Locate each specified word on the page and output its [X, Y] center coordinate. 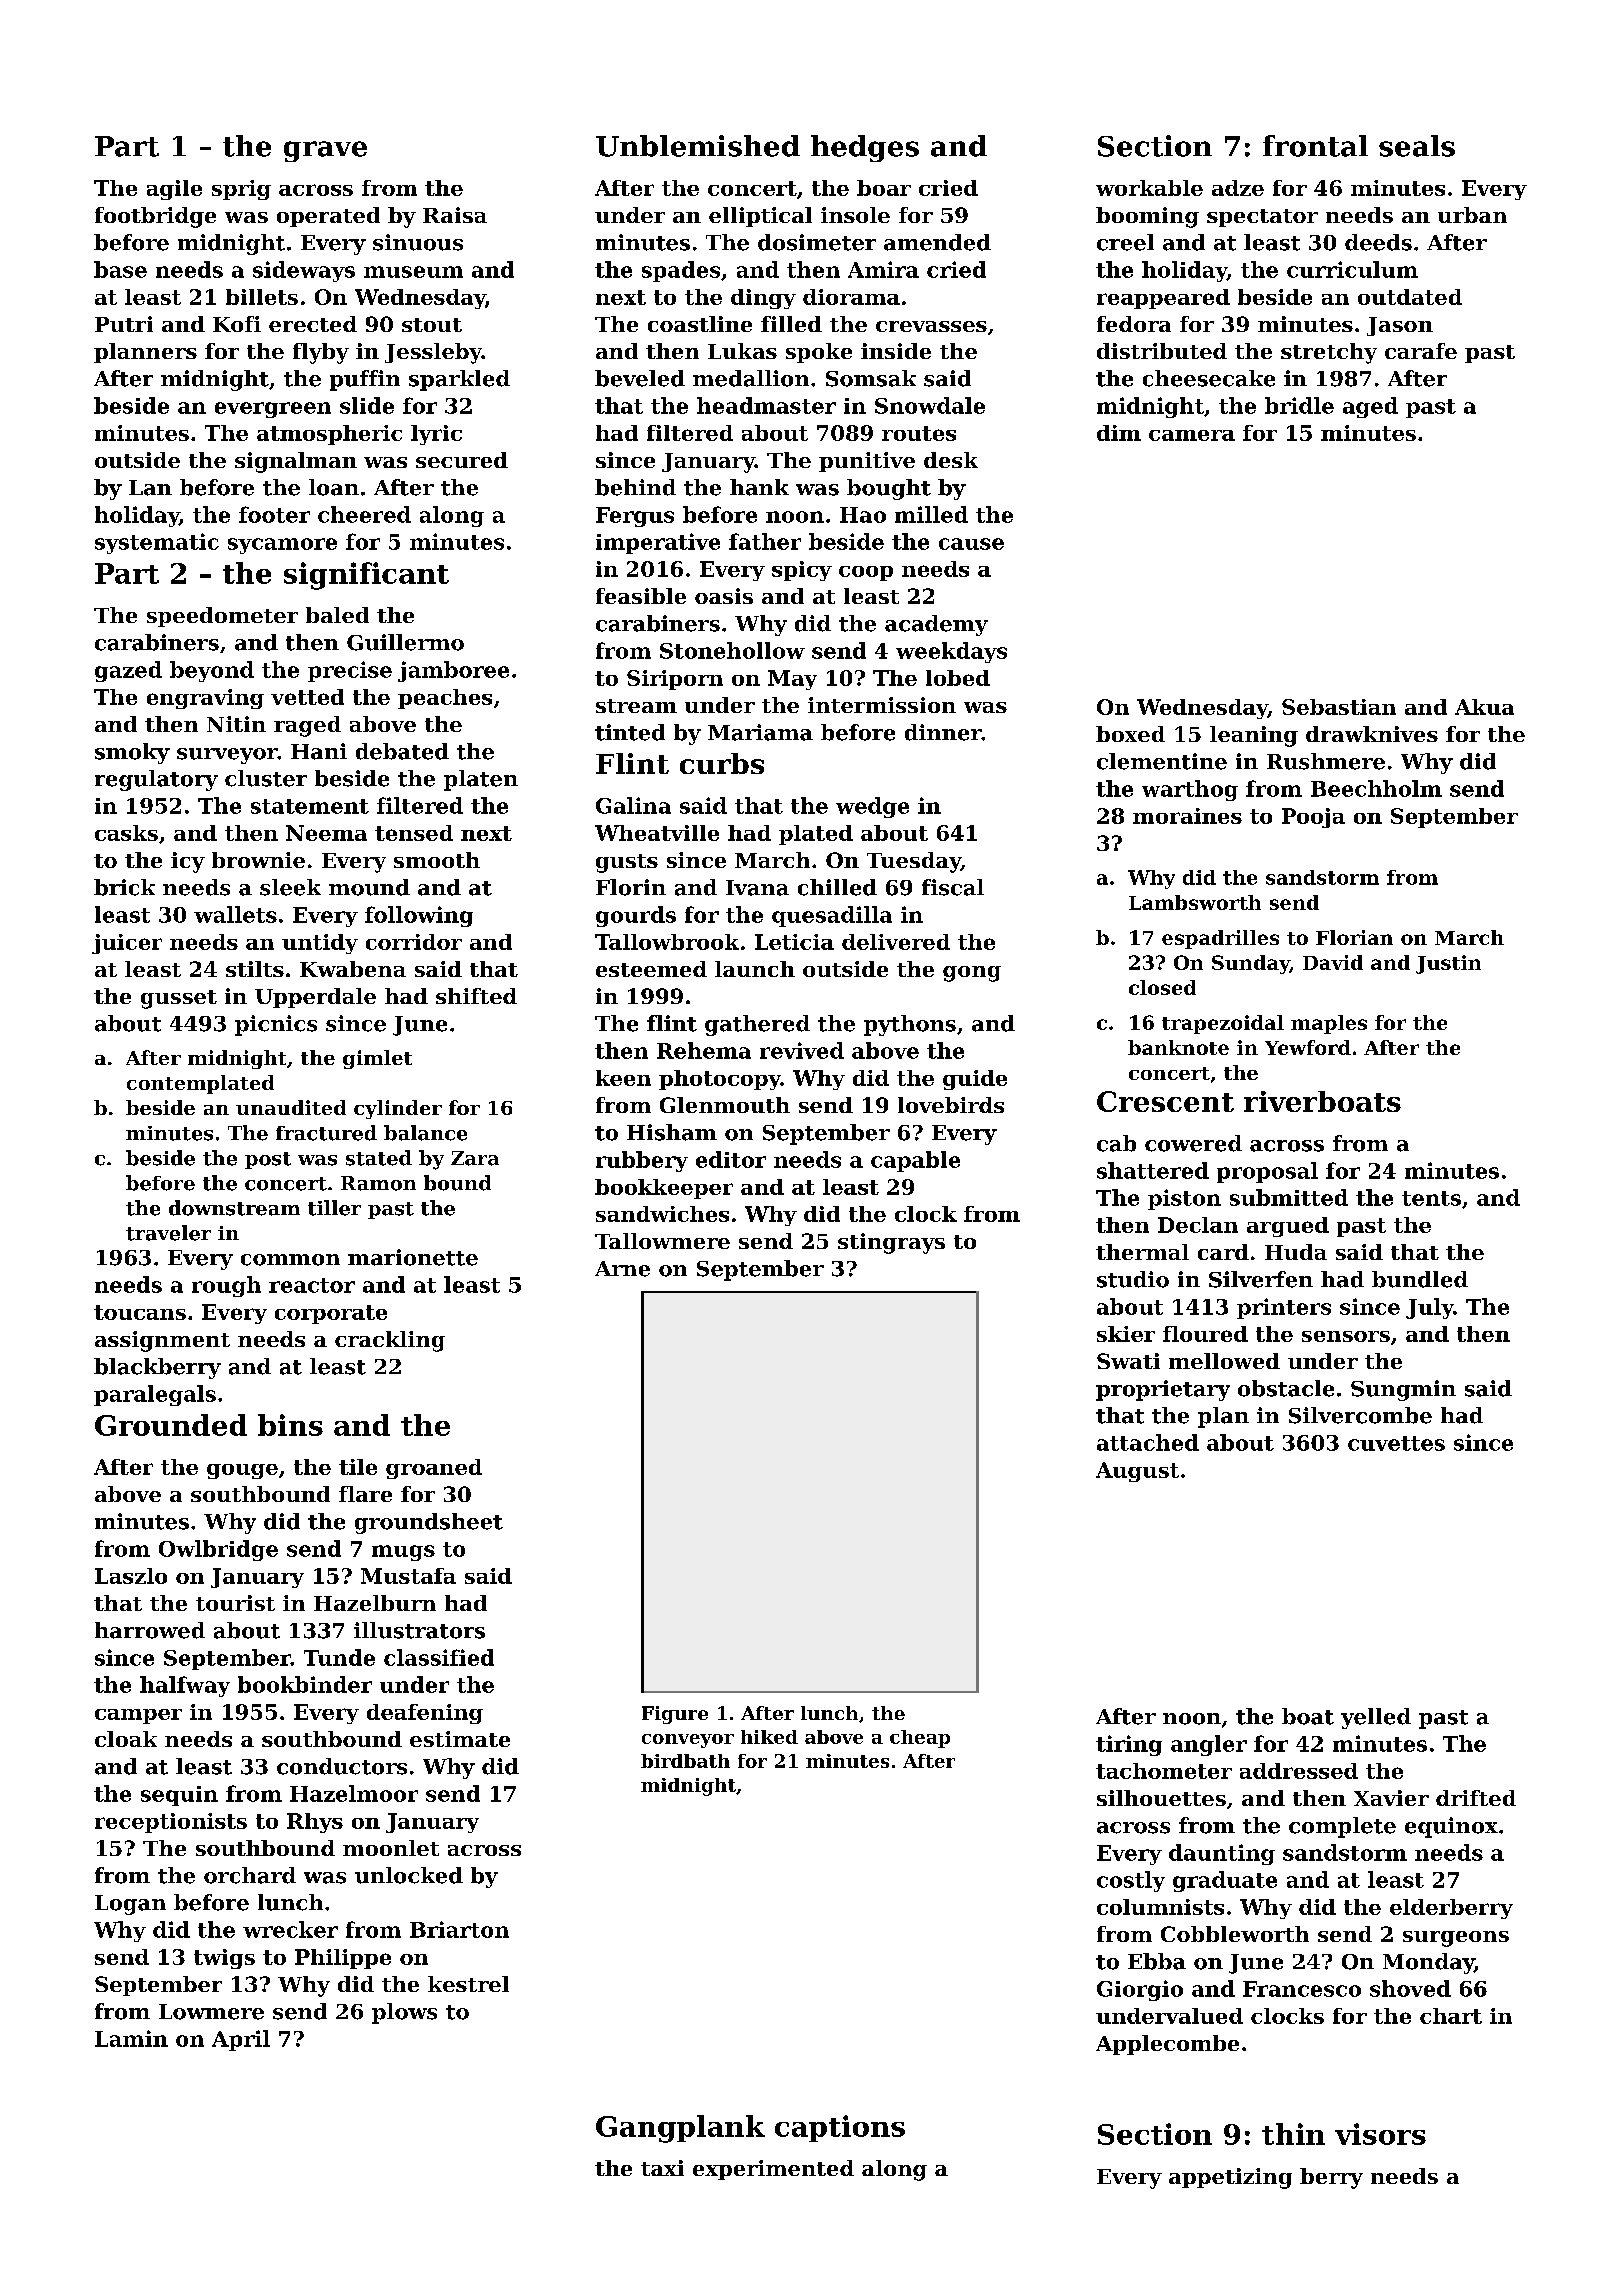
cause [971, 544]
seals [1417, 146]
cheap [920, 1739]
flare [365, 1494]
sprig [241, 190]
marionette [413, 1257]
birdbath [685, 1761]
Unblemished [698, 146]
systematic [157, 543]
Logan [130, 1905]
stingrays [891, 1243]
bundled [1420, 1279]
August [1137, 1472]
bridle [1299, 405]
